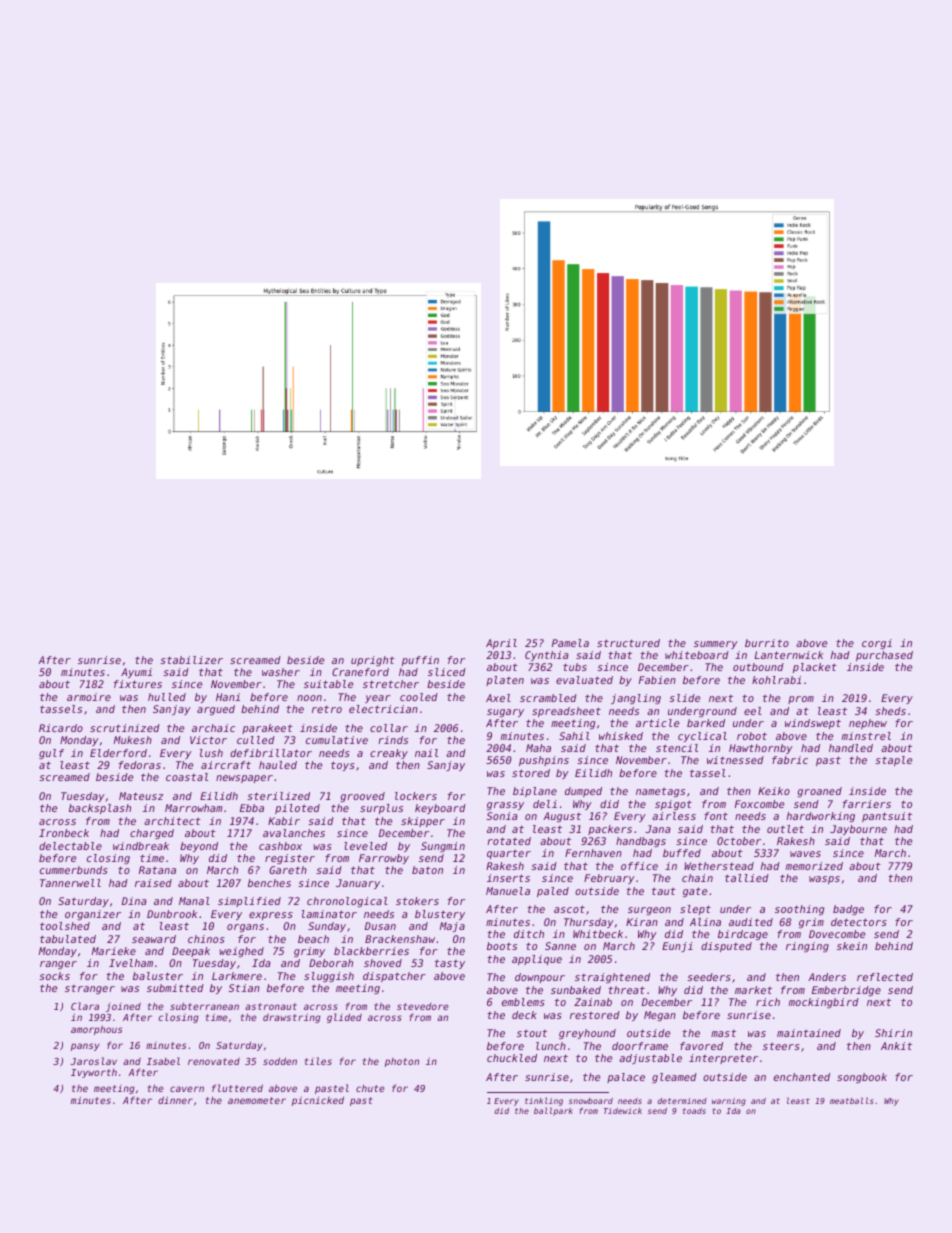 This document has width=952, height=1233. I want to click on dinner, so click(175, 1100).
